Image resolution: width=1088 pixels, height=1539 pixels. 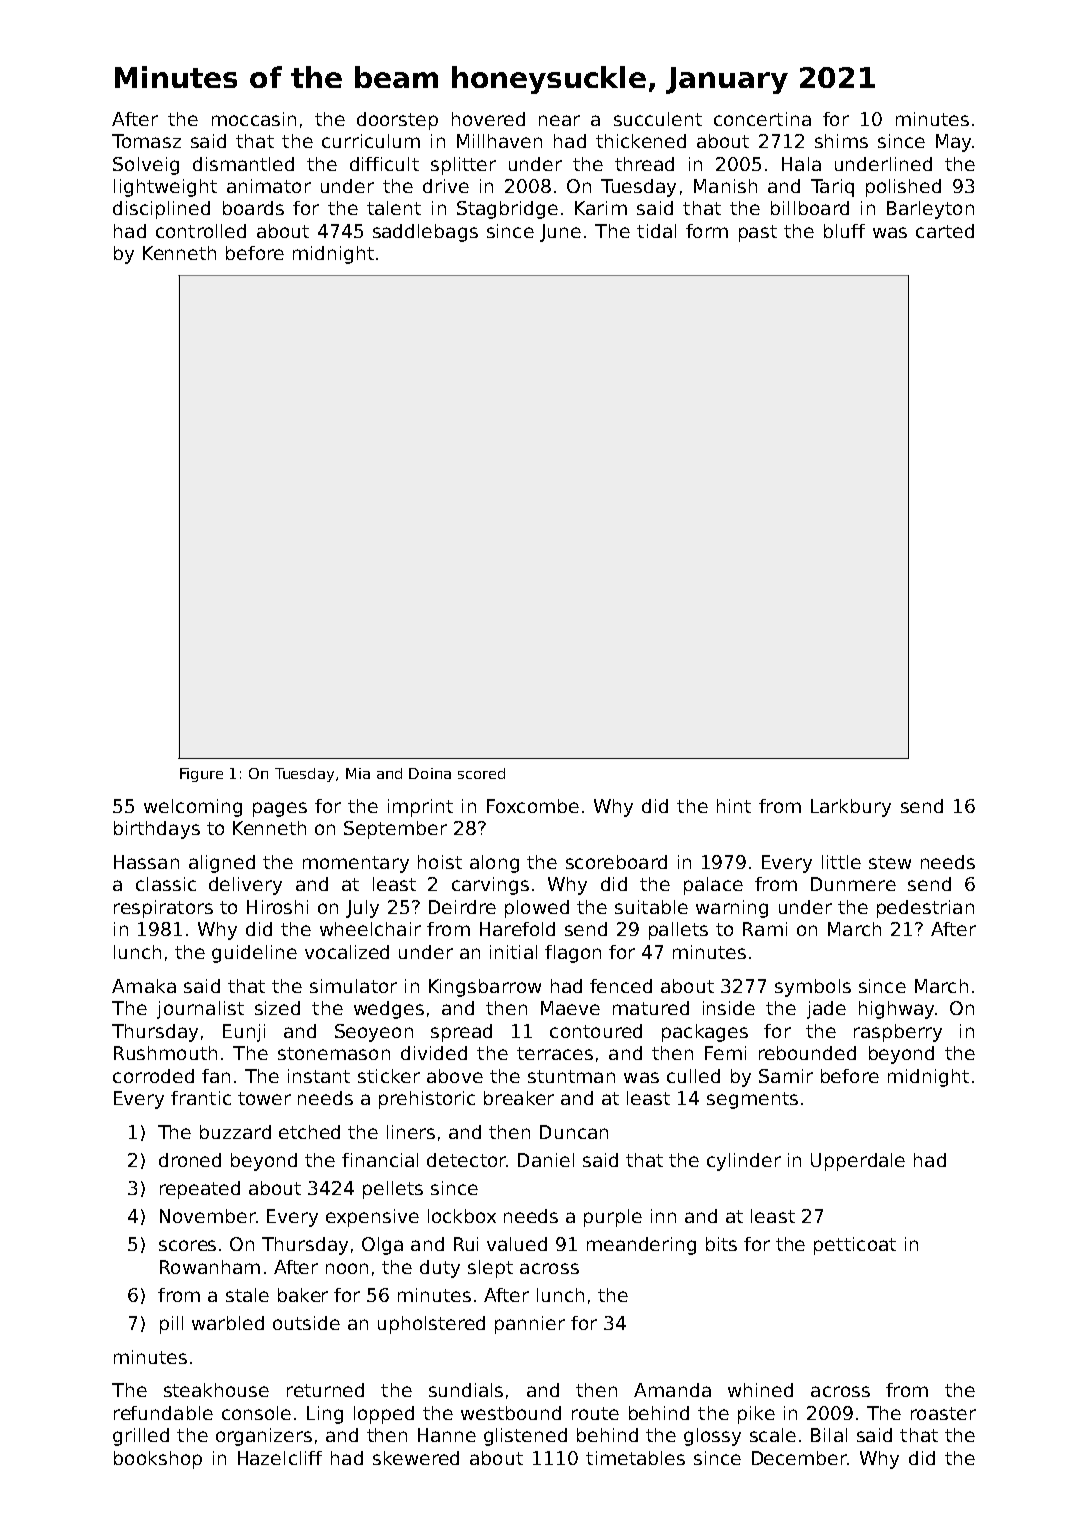 I want to click on moccasin, so click(x=254, y=119).
